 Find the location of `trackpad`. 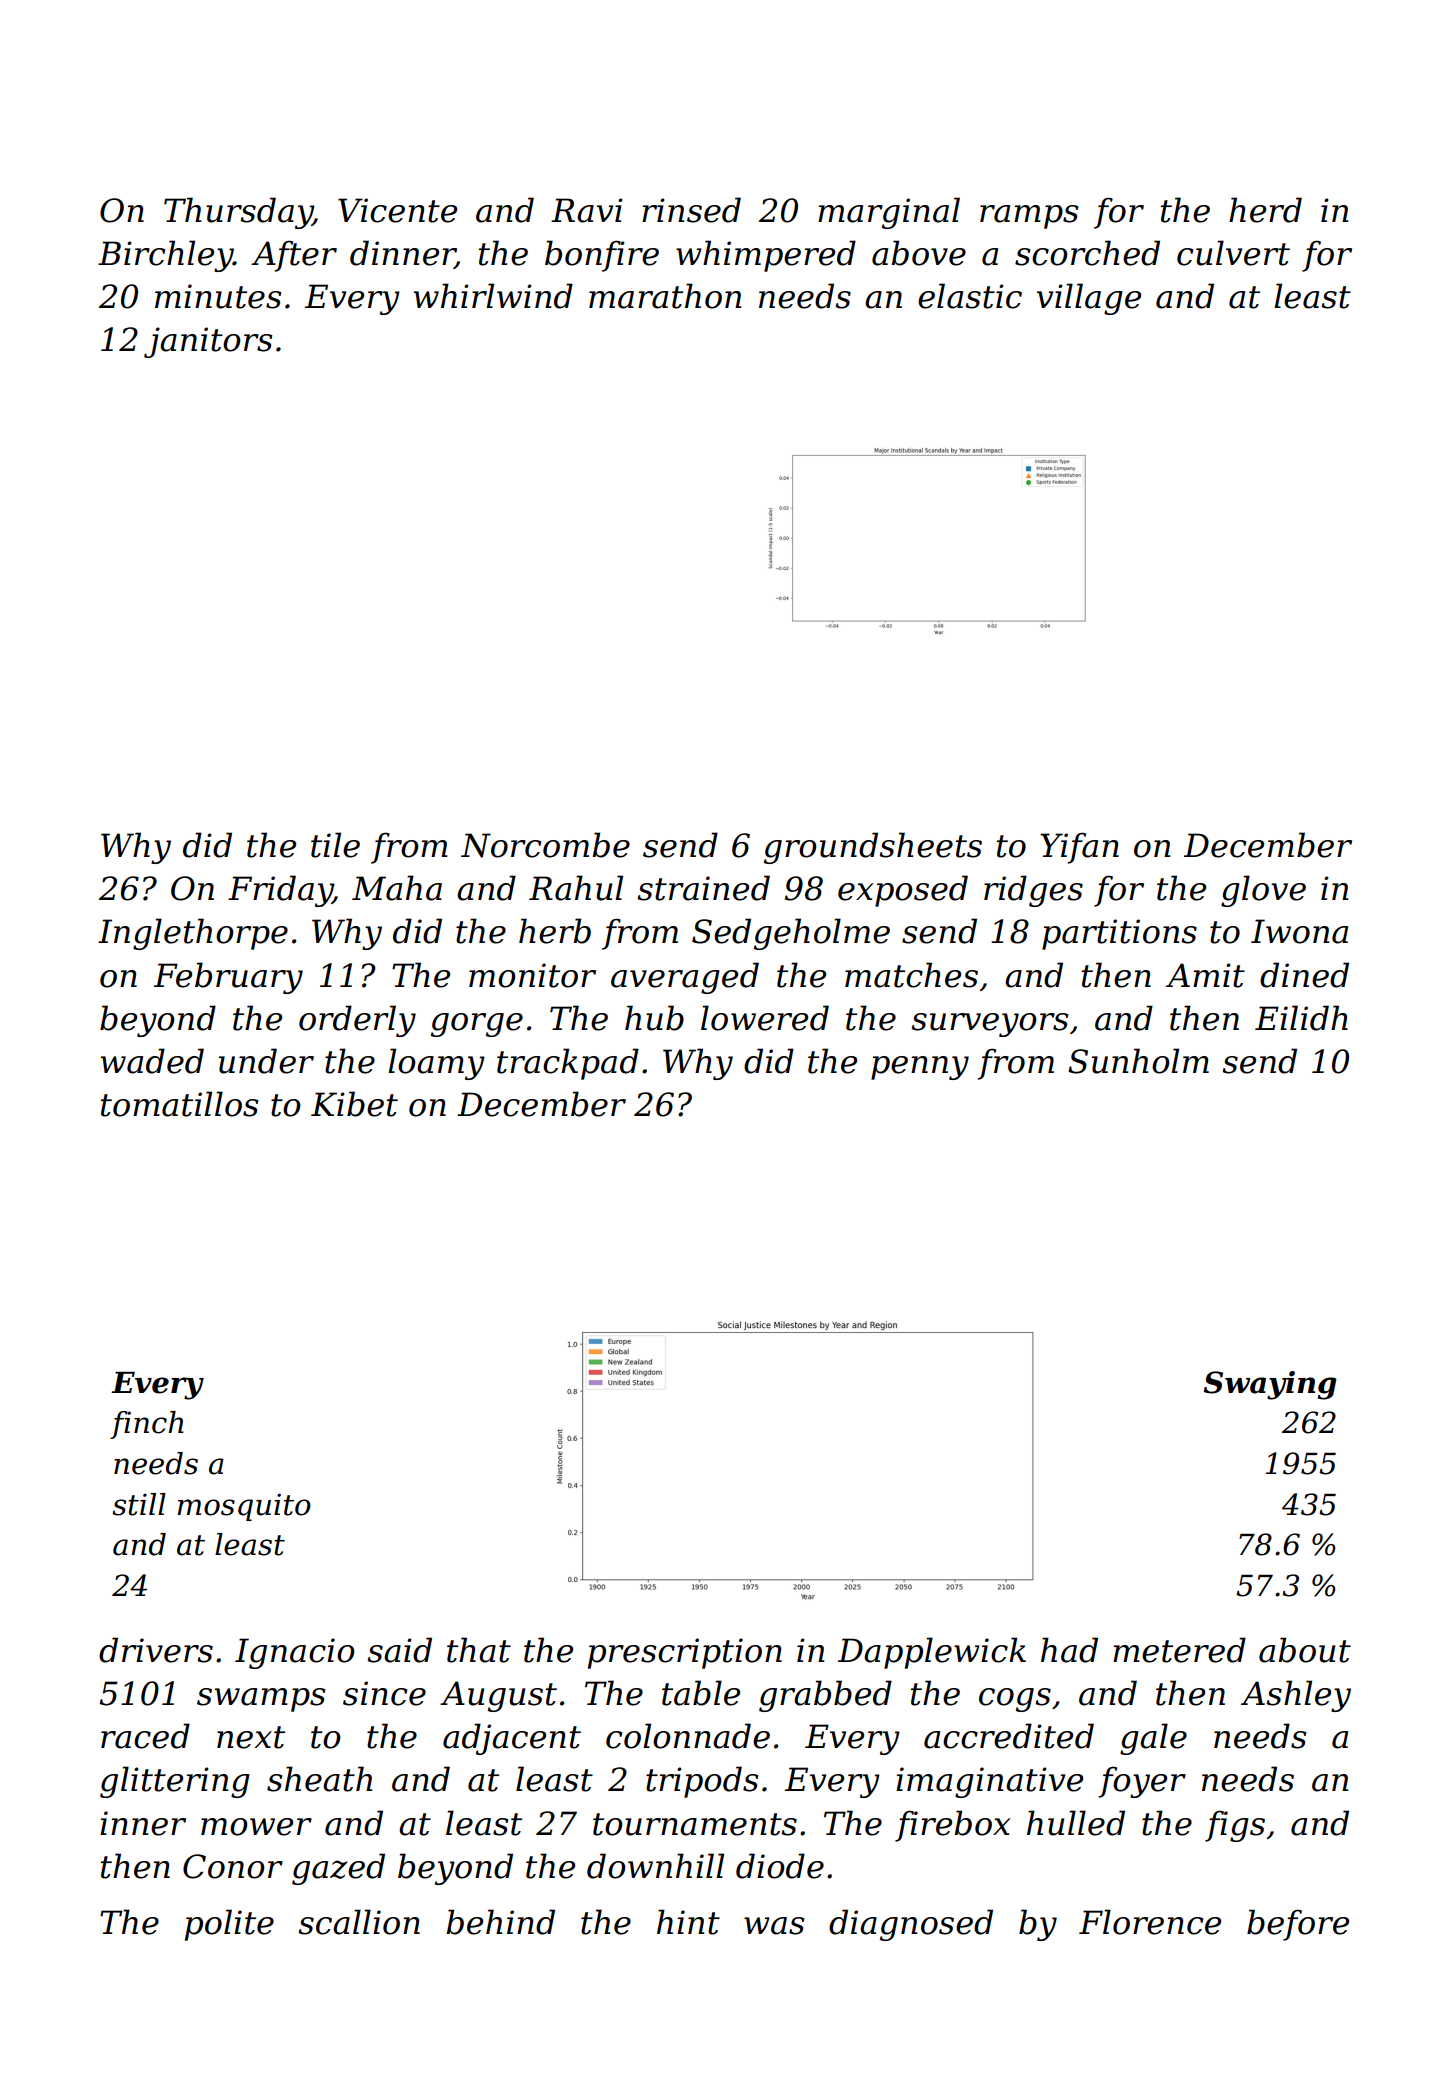

trackpad is located at coordinates (568, 1064).
